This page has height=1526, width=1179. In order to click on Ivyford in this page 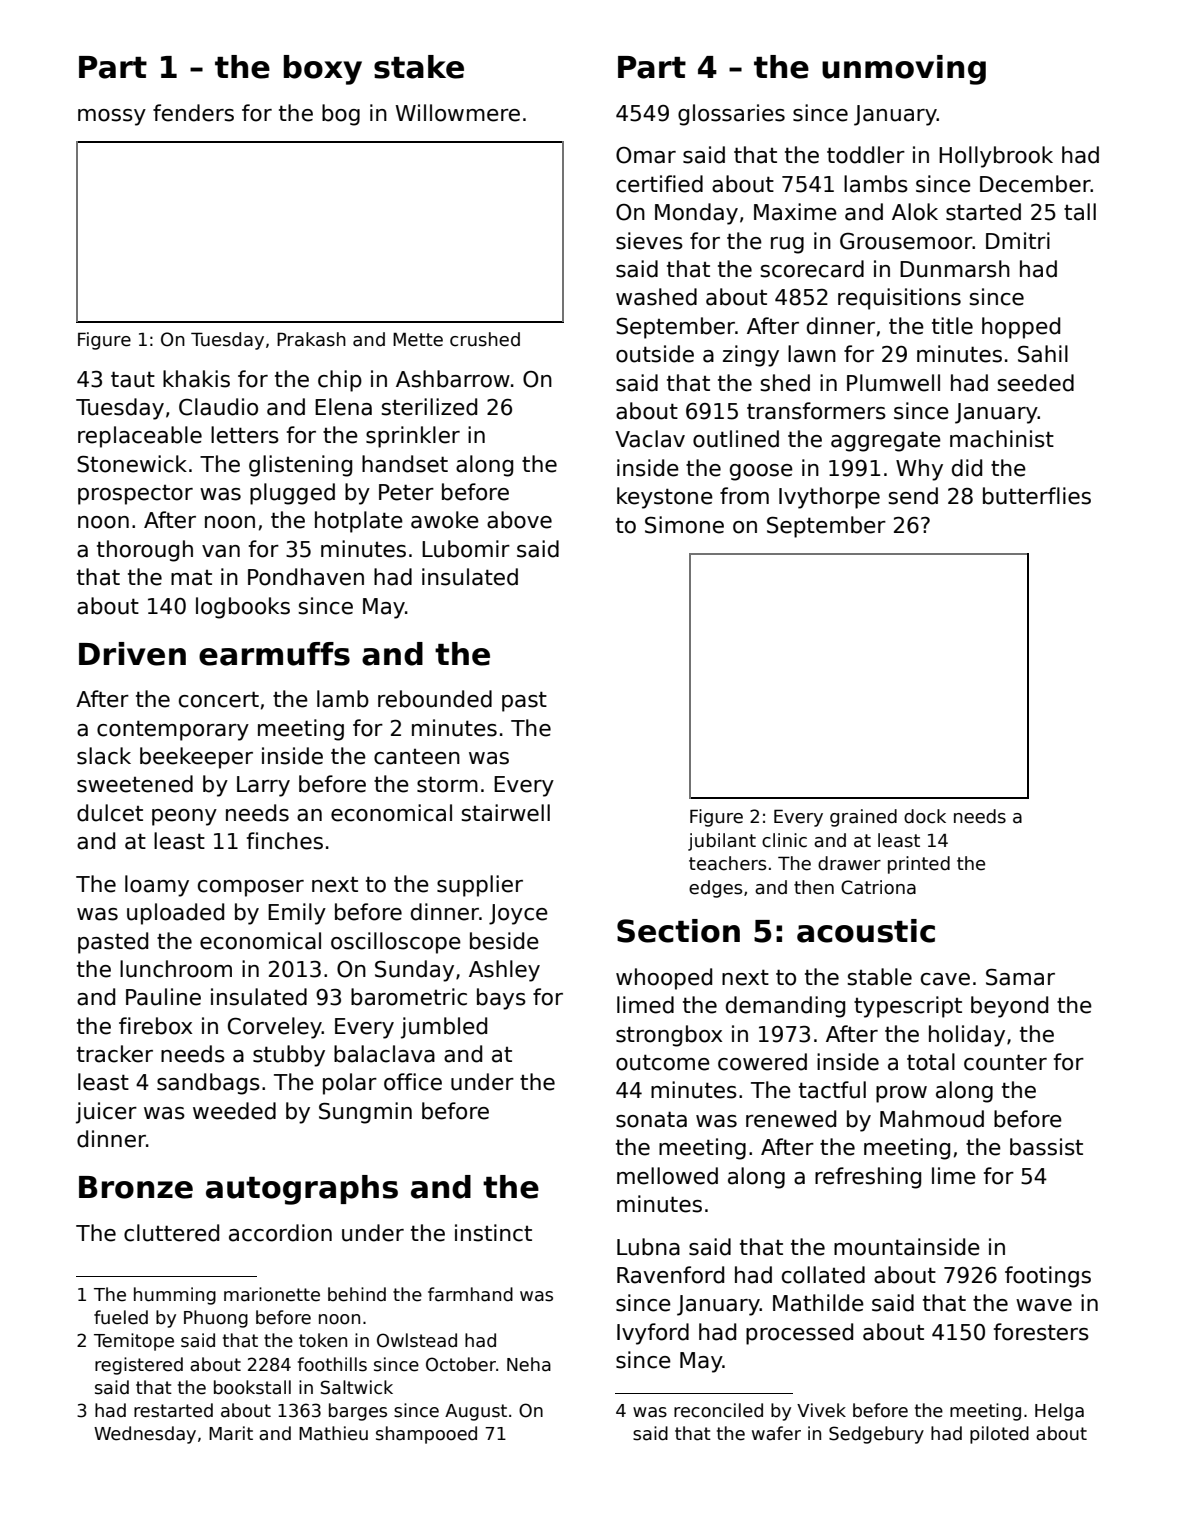, I will do `click(653, 1334)`.
